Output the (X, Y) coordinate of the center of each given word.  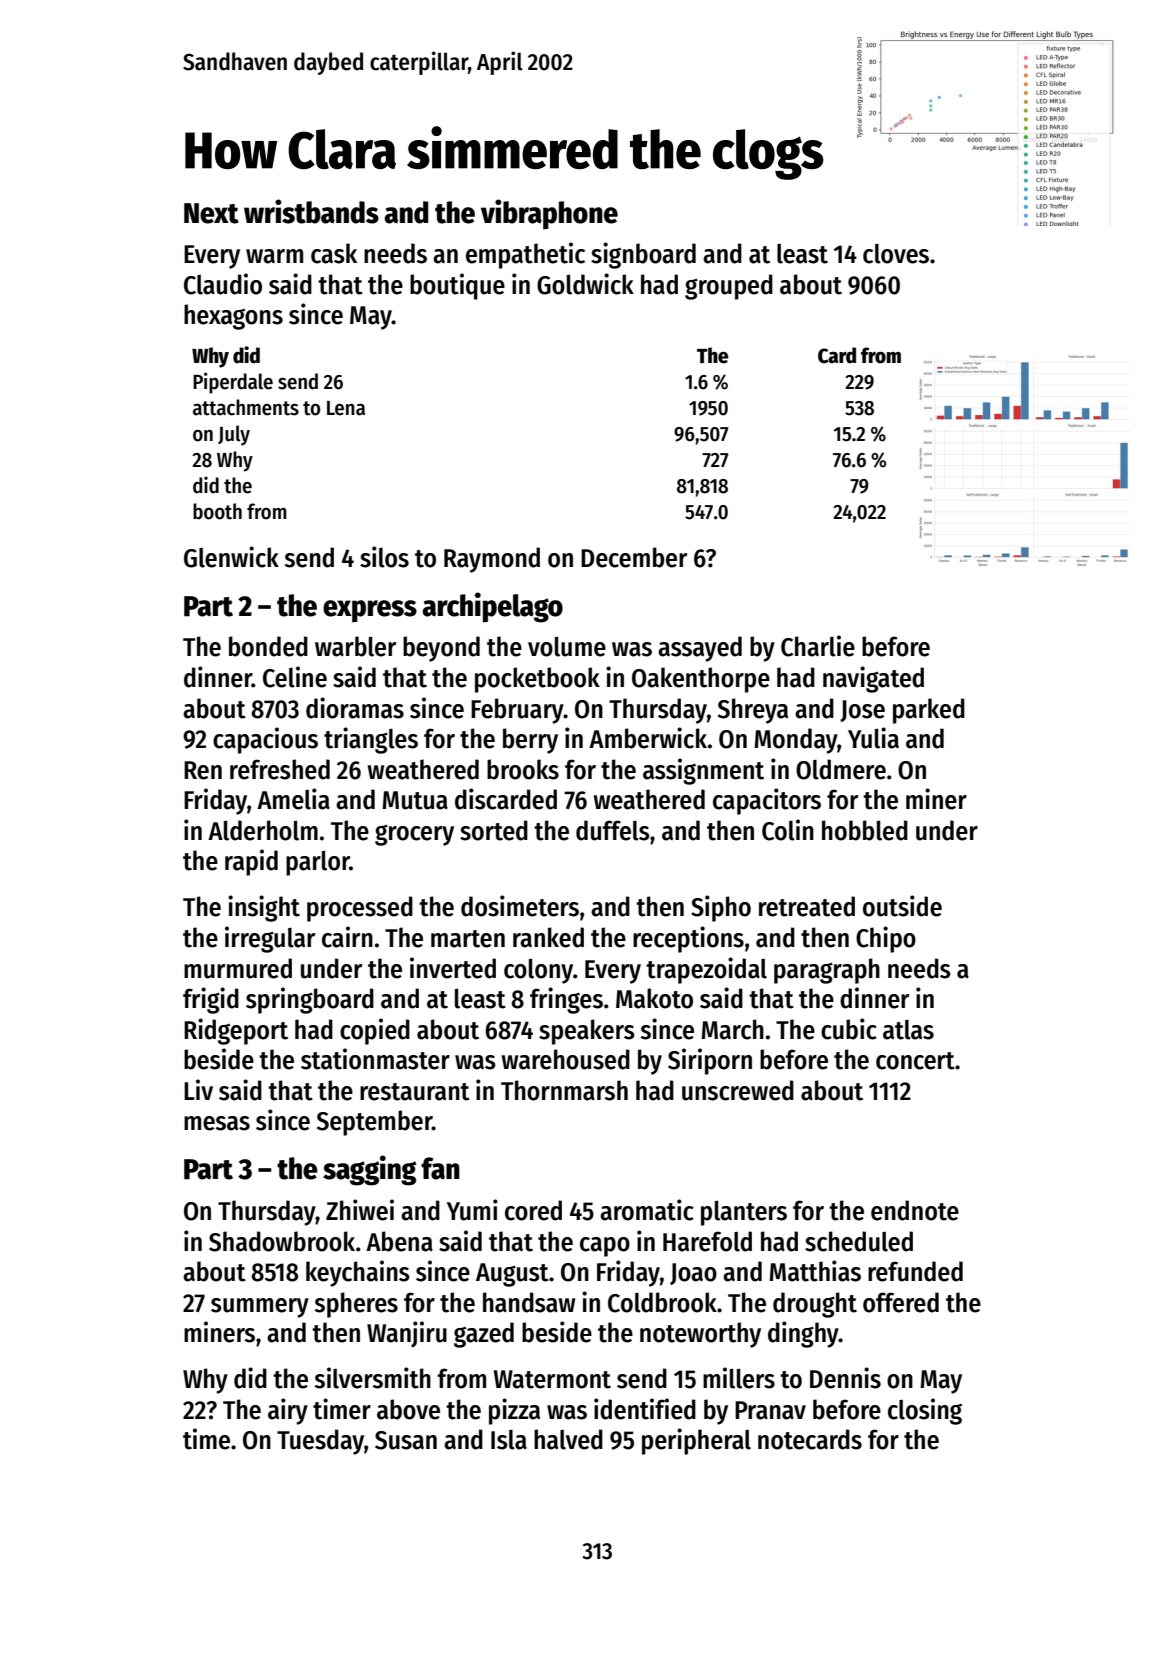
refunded (915, 1271)
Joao (693, 1274)
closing (925, 1411)
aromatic (647, 1210)
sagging (369, 1170)
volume (567, 647)
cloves (896, 254)
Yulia (873, 738)
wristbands (311, 211)
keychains (358, 1273)
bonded (268, 646)
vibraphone (549, 214)
